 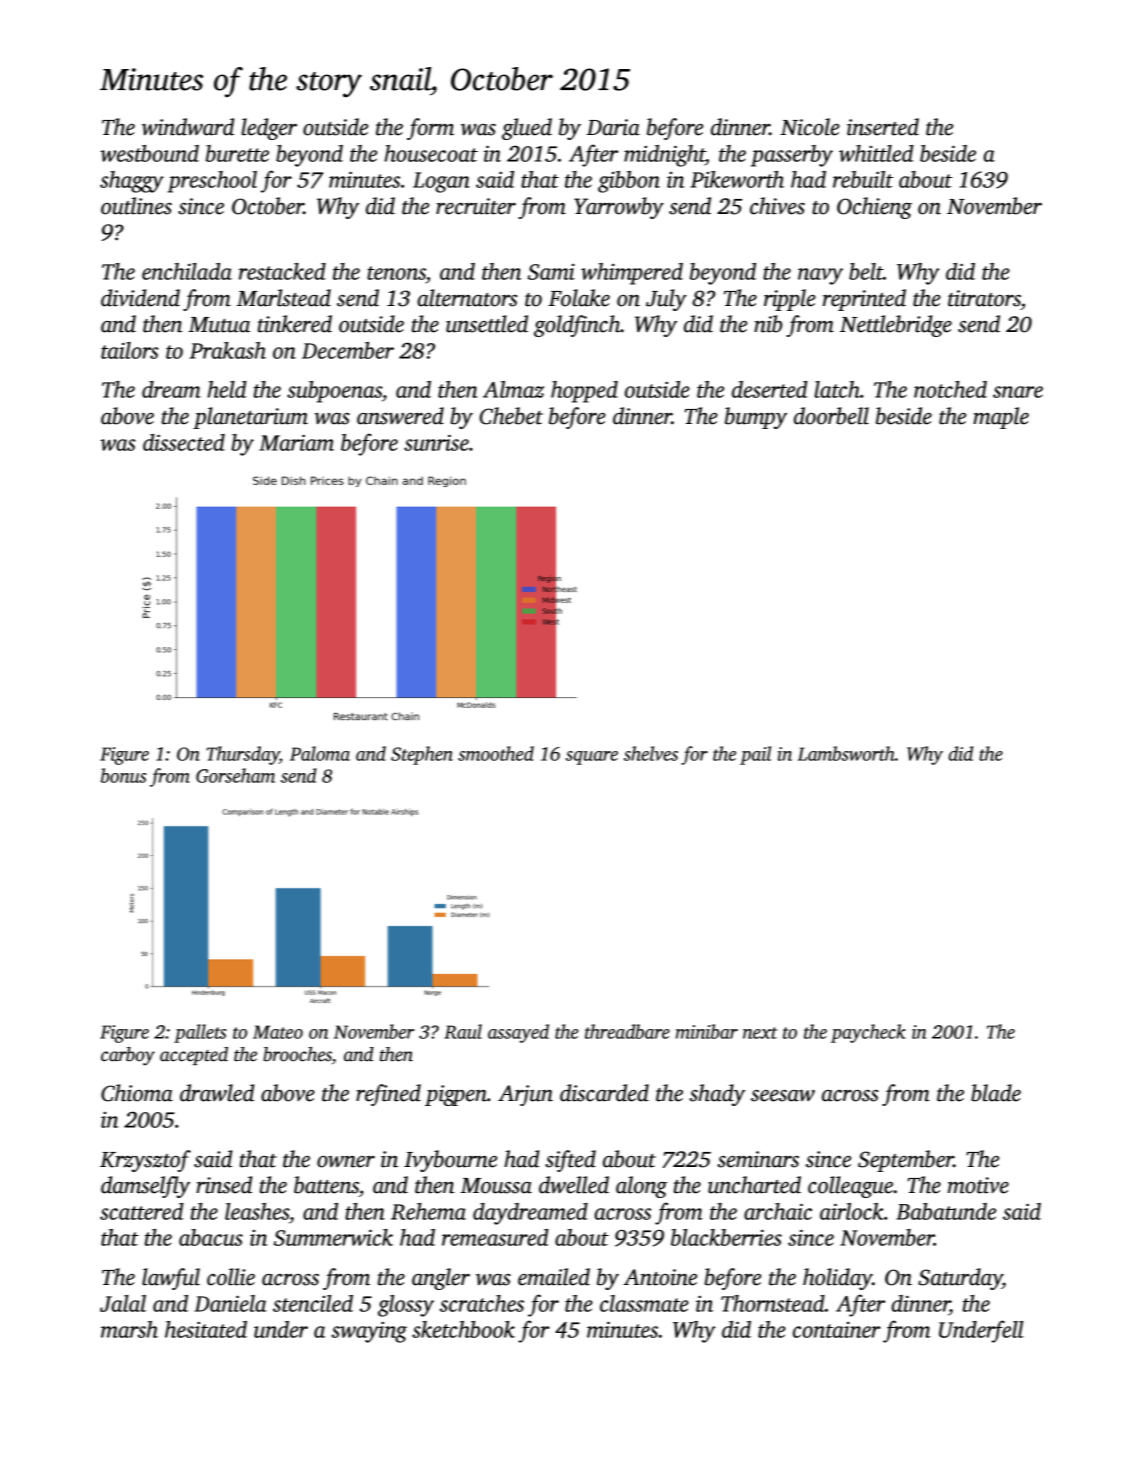 What do you see at coordinates (320, 753) in the screenshot?
I see `Paloma` at bounding box center [320, 753].
